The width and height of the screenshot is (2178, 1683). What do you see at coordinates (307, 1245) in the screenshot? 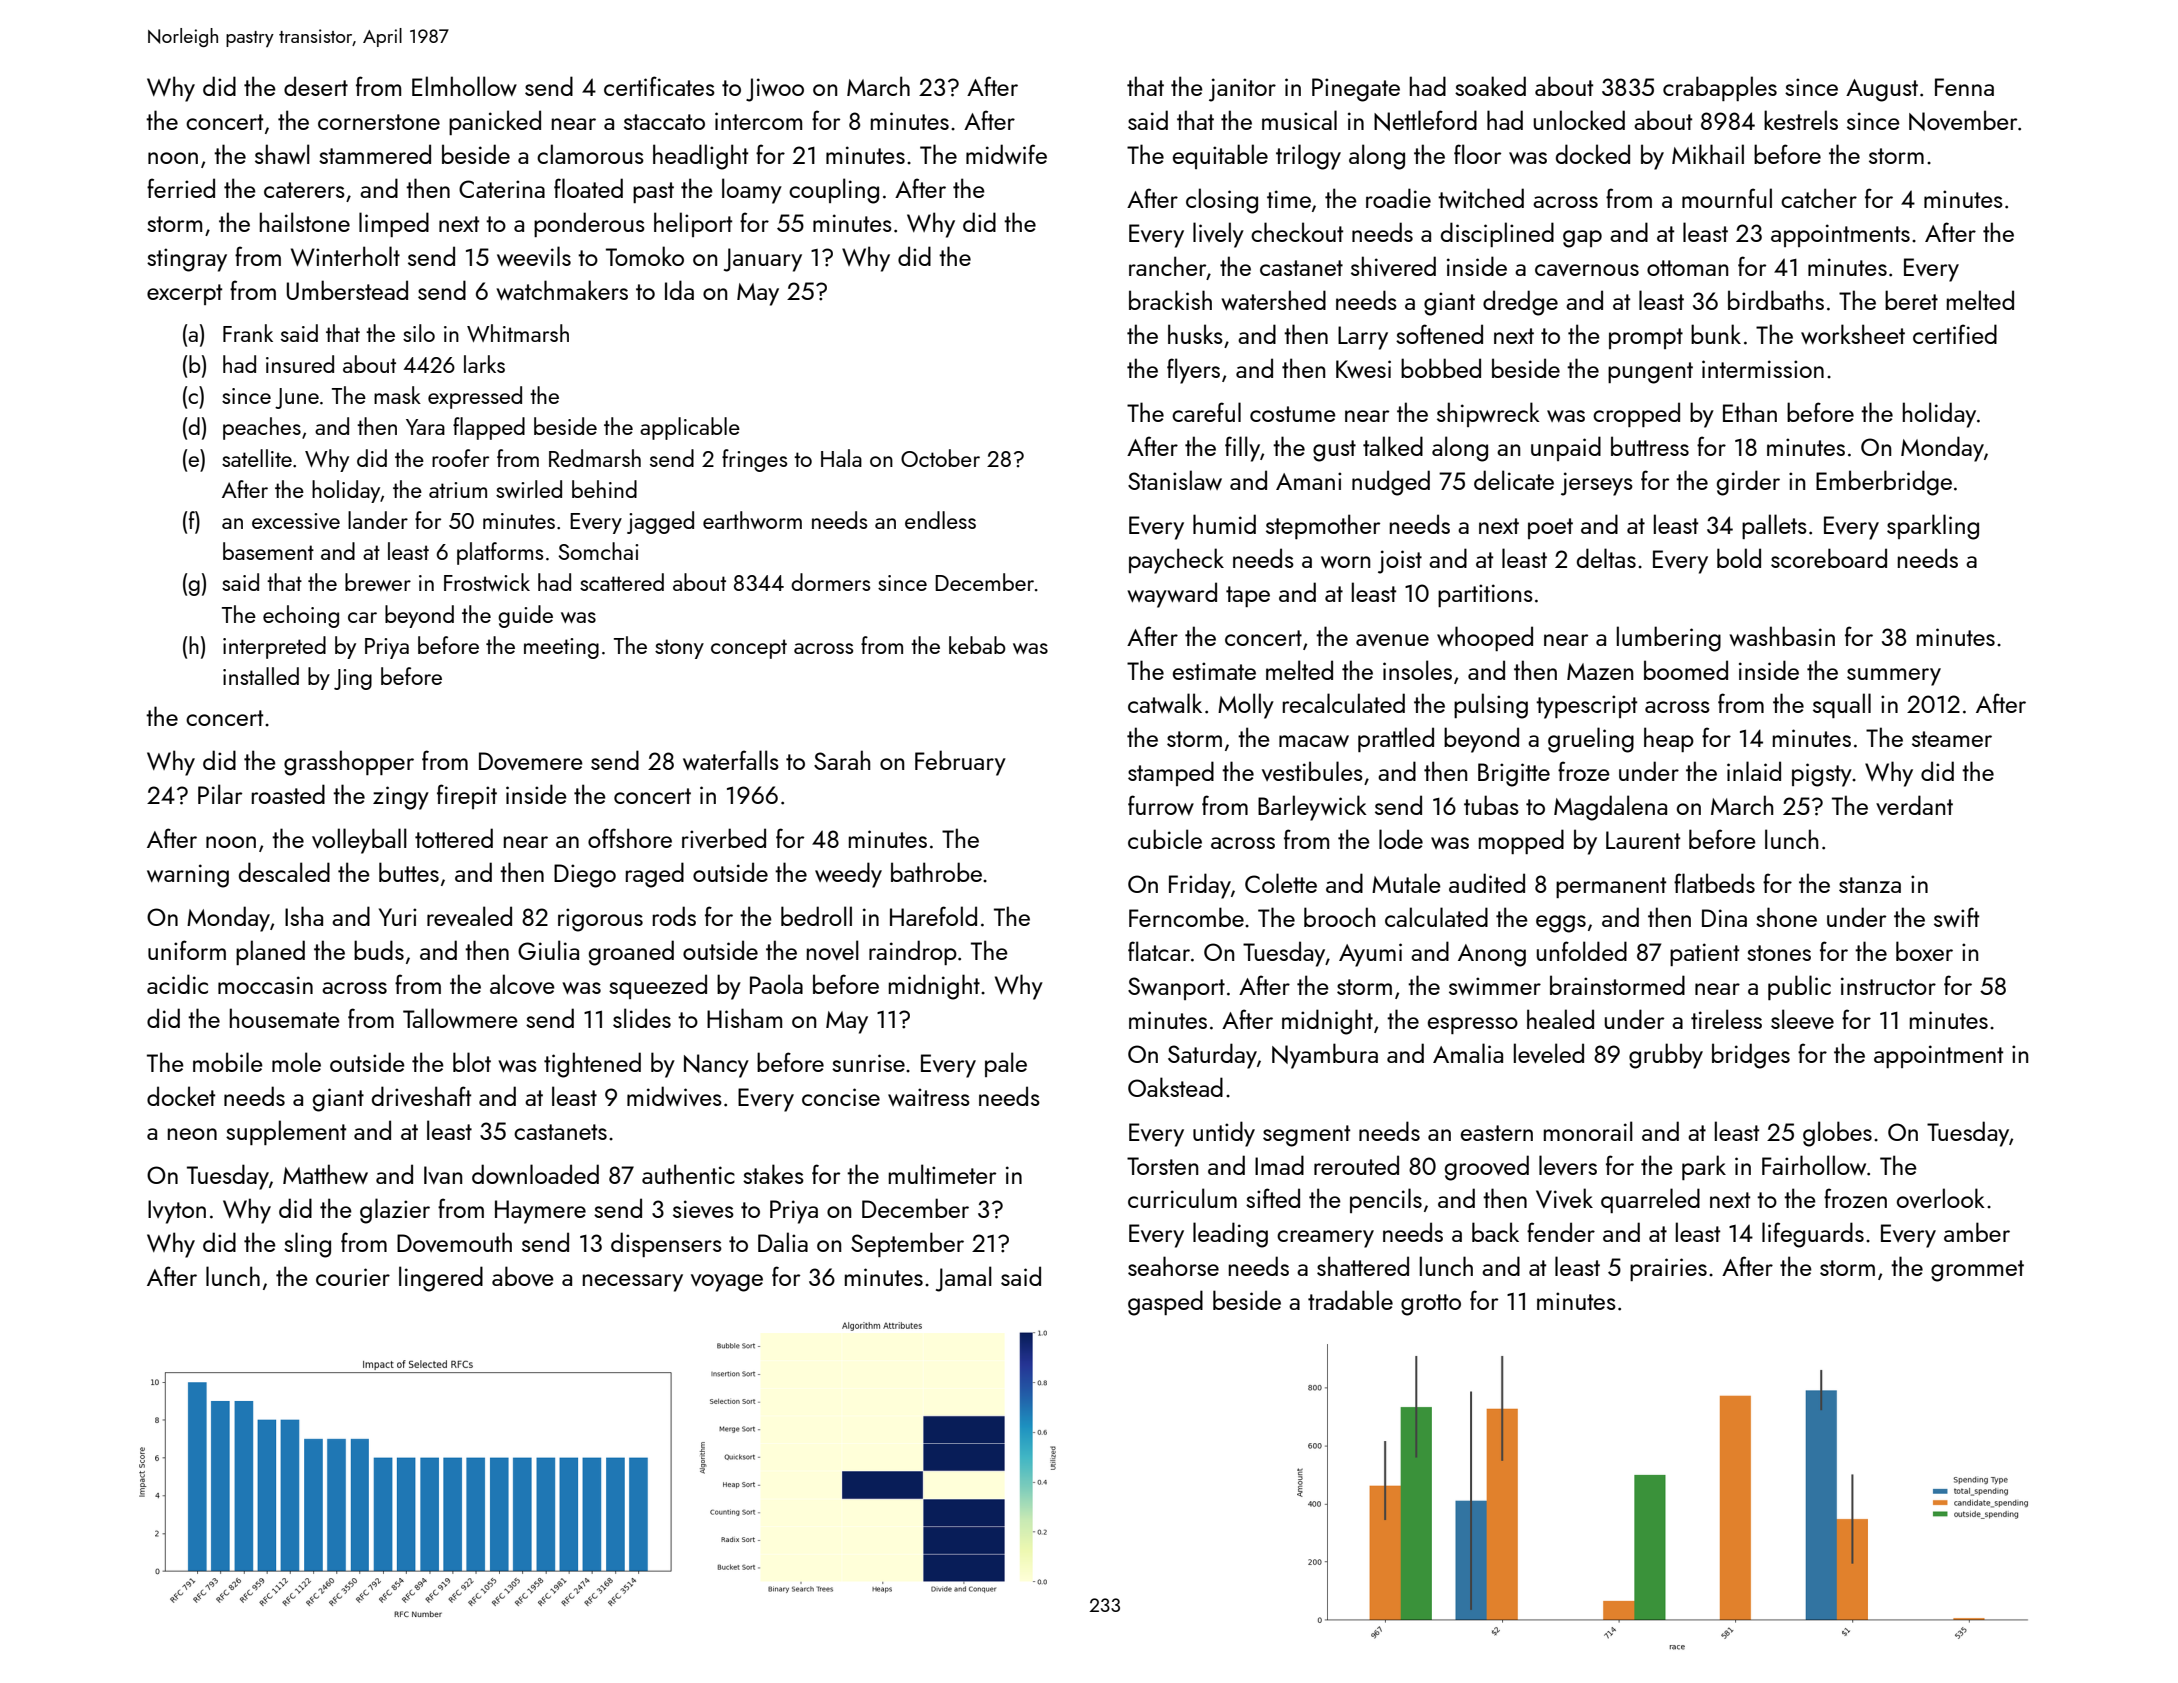
I see `sling` at bounding box center [307, 1245].
